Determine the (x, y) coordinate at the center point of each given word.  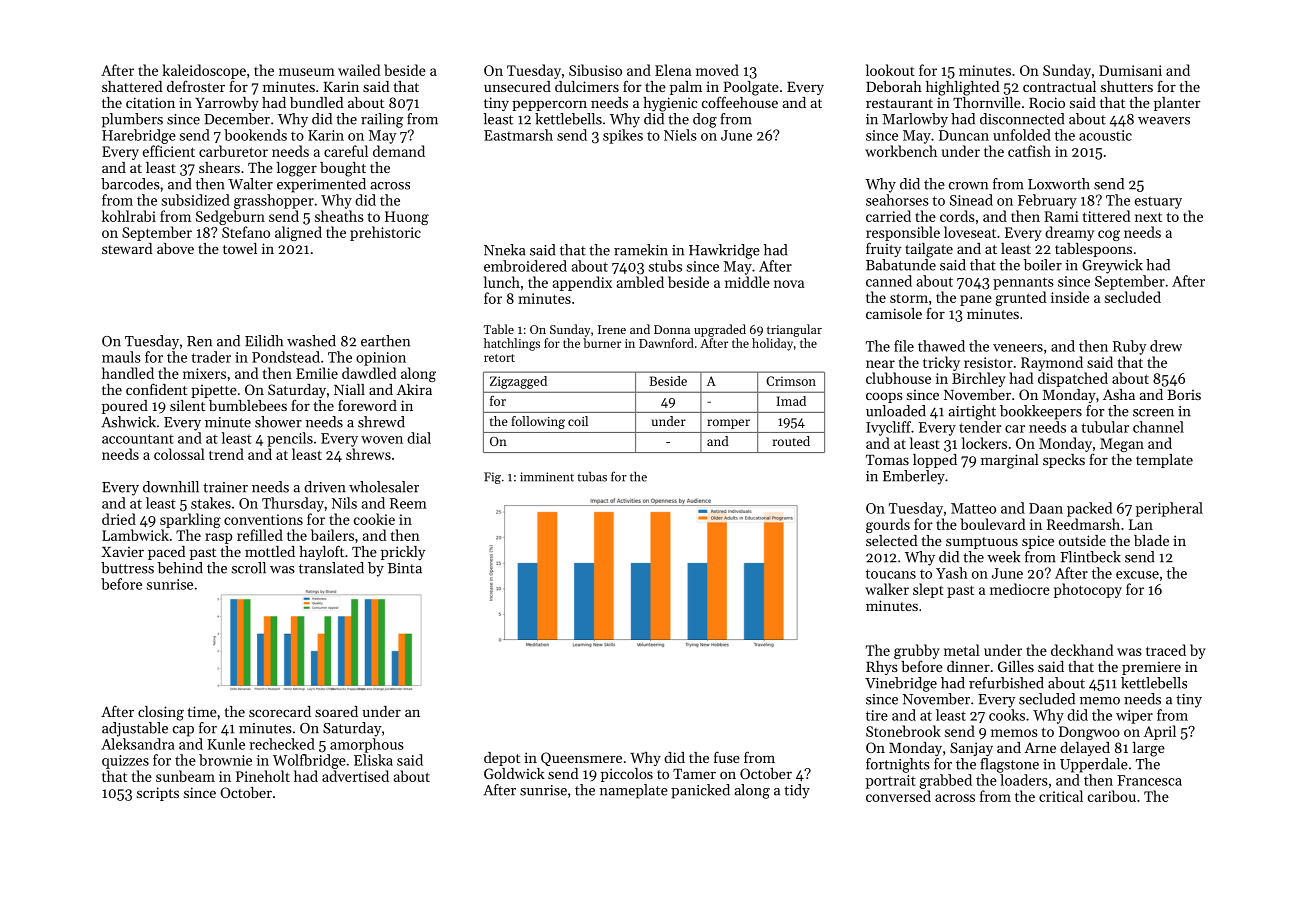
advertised (355, 776)
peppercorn (549, 105)
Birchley (979, 379)
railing (382, 120)
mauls (121, 357)
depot (502, 759)
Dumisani (1130, 70)
